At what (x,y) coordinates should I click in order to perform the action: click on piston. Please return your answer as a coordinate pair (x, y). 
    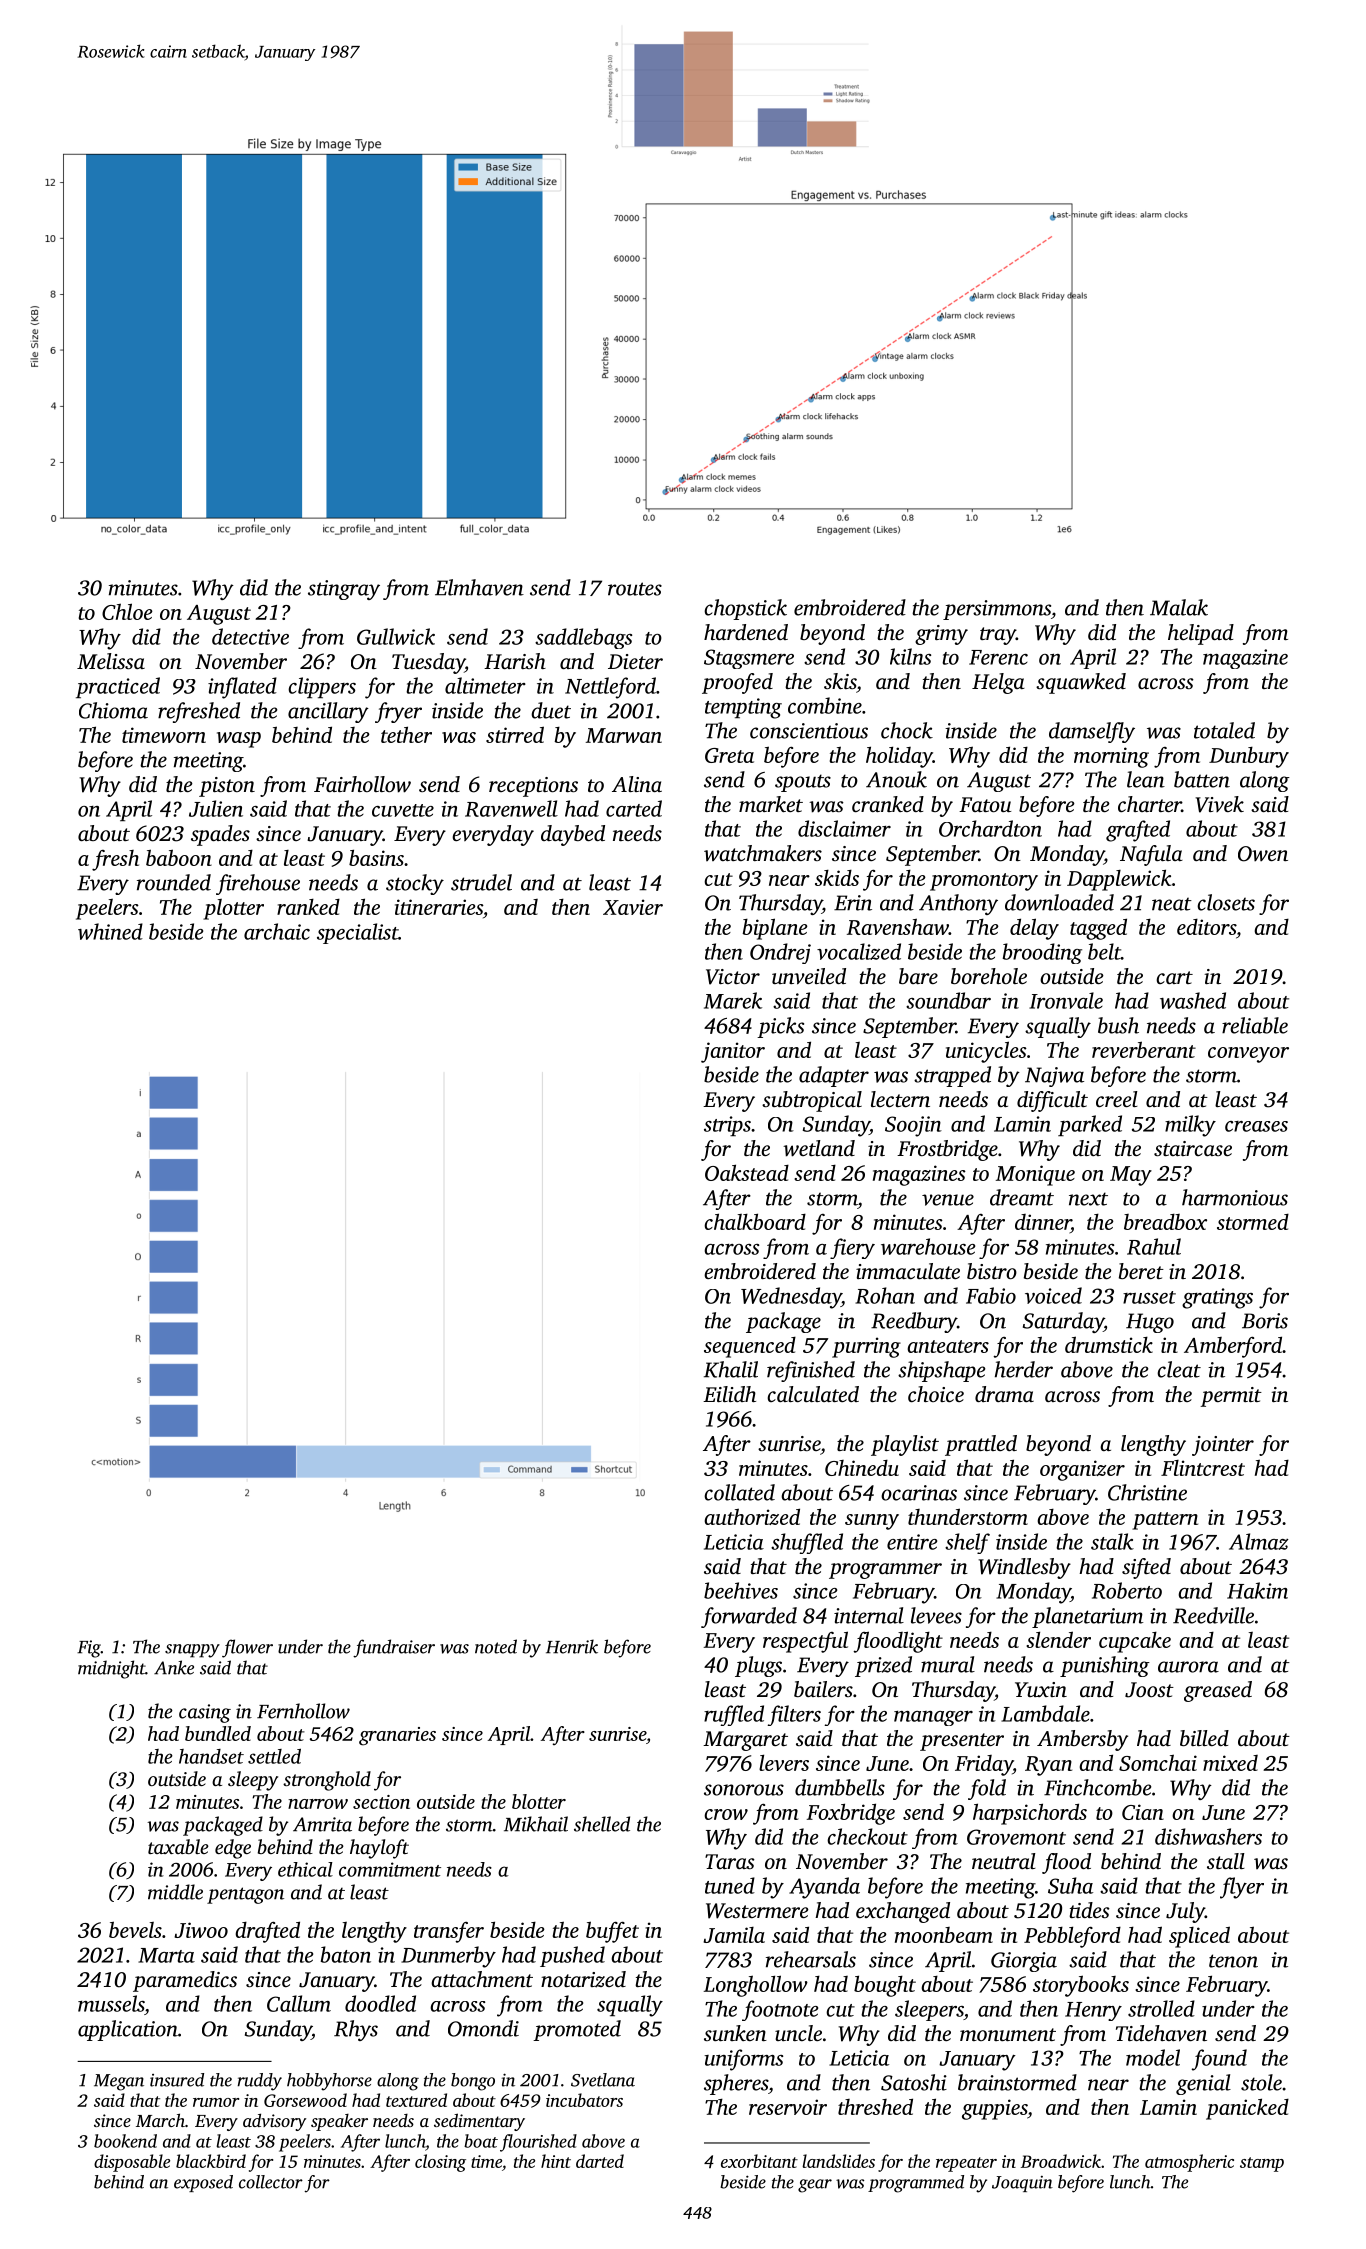
    Looking at the image, I should click on (227, 787).
